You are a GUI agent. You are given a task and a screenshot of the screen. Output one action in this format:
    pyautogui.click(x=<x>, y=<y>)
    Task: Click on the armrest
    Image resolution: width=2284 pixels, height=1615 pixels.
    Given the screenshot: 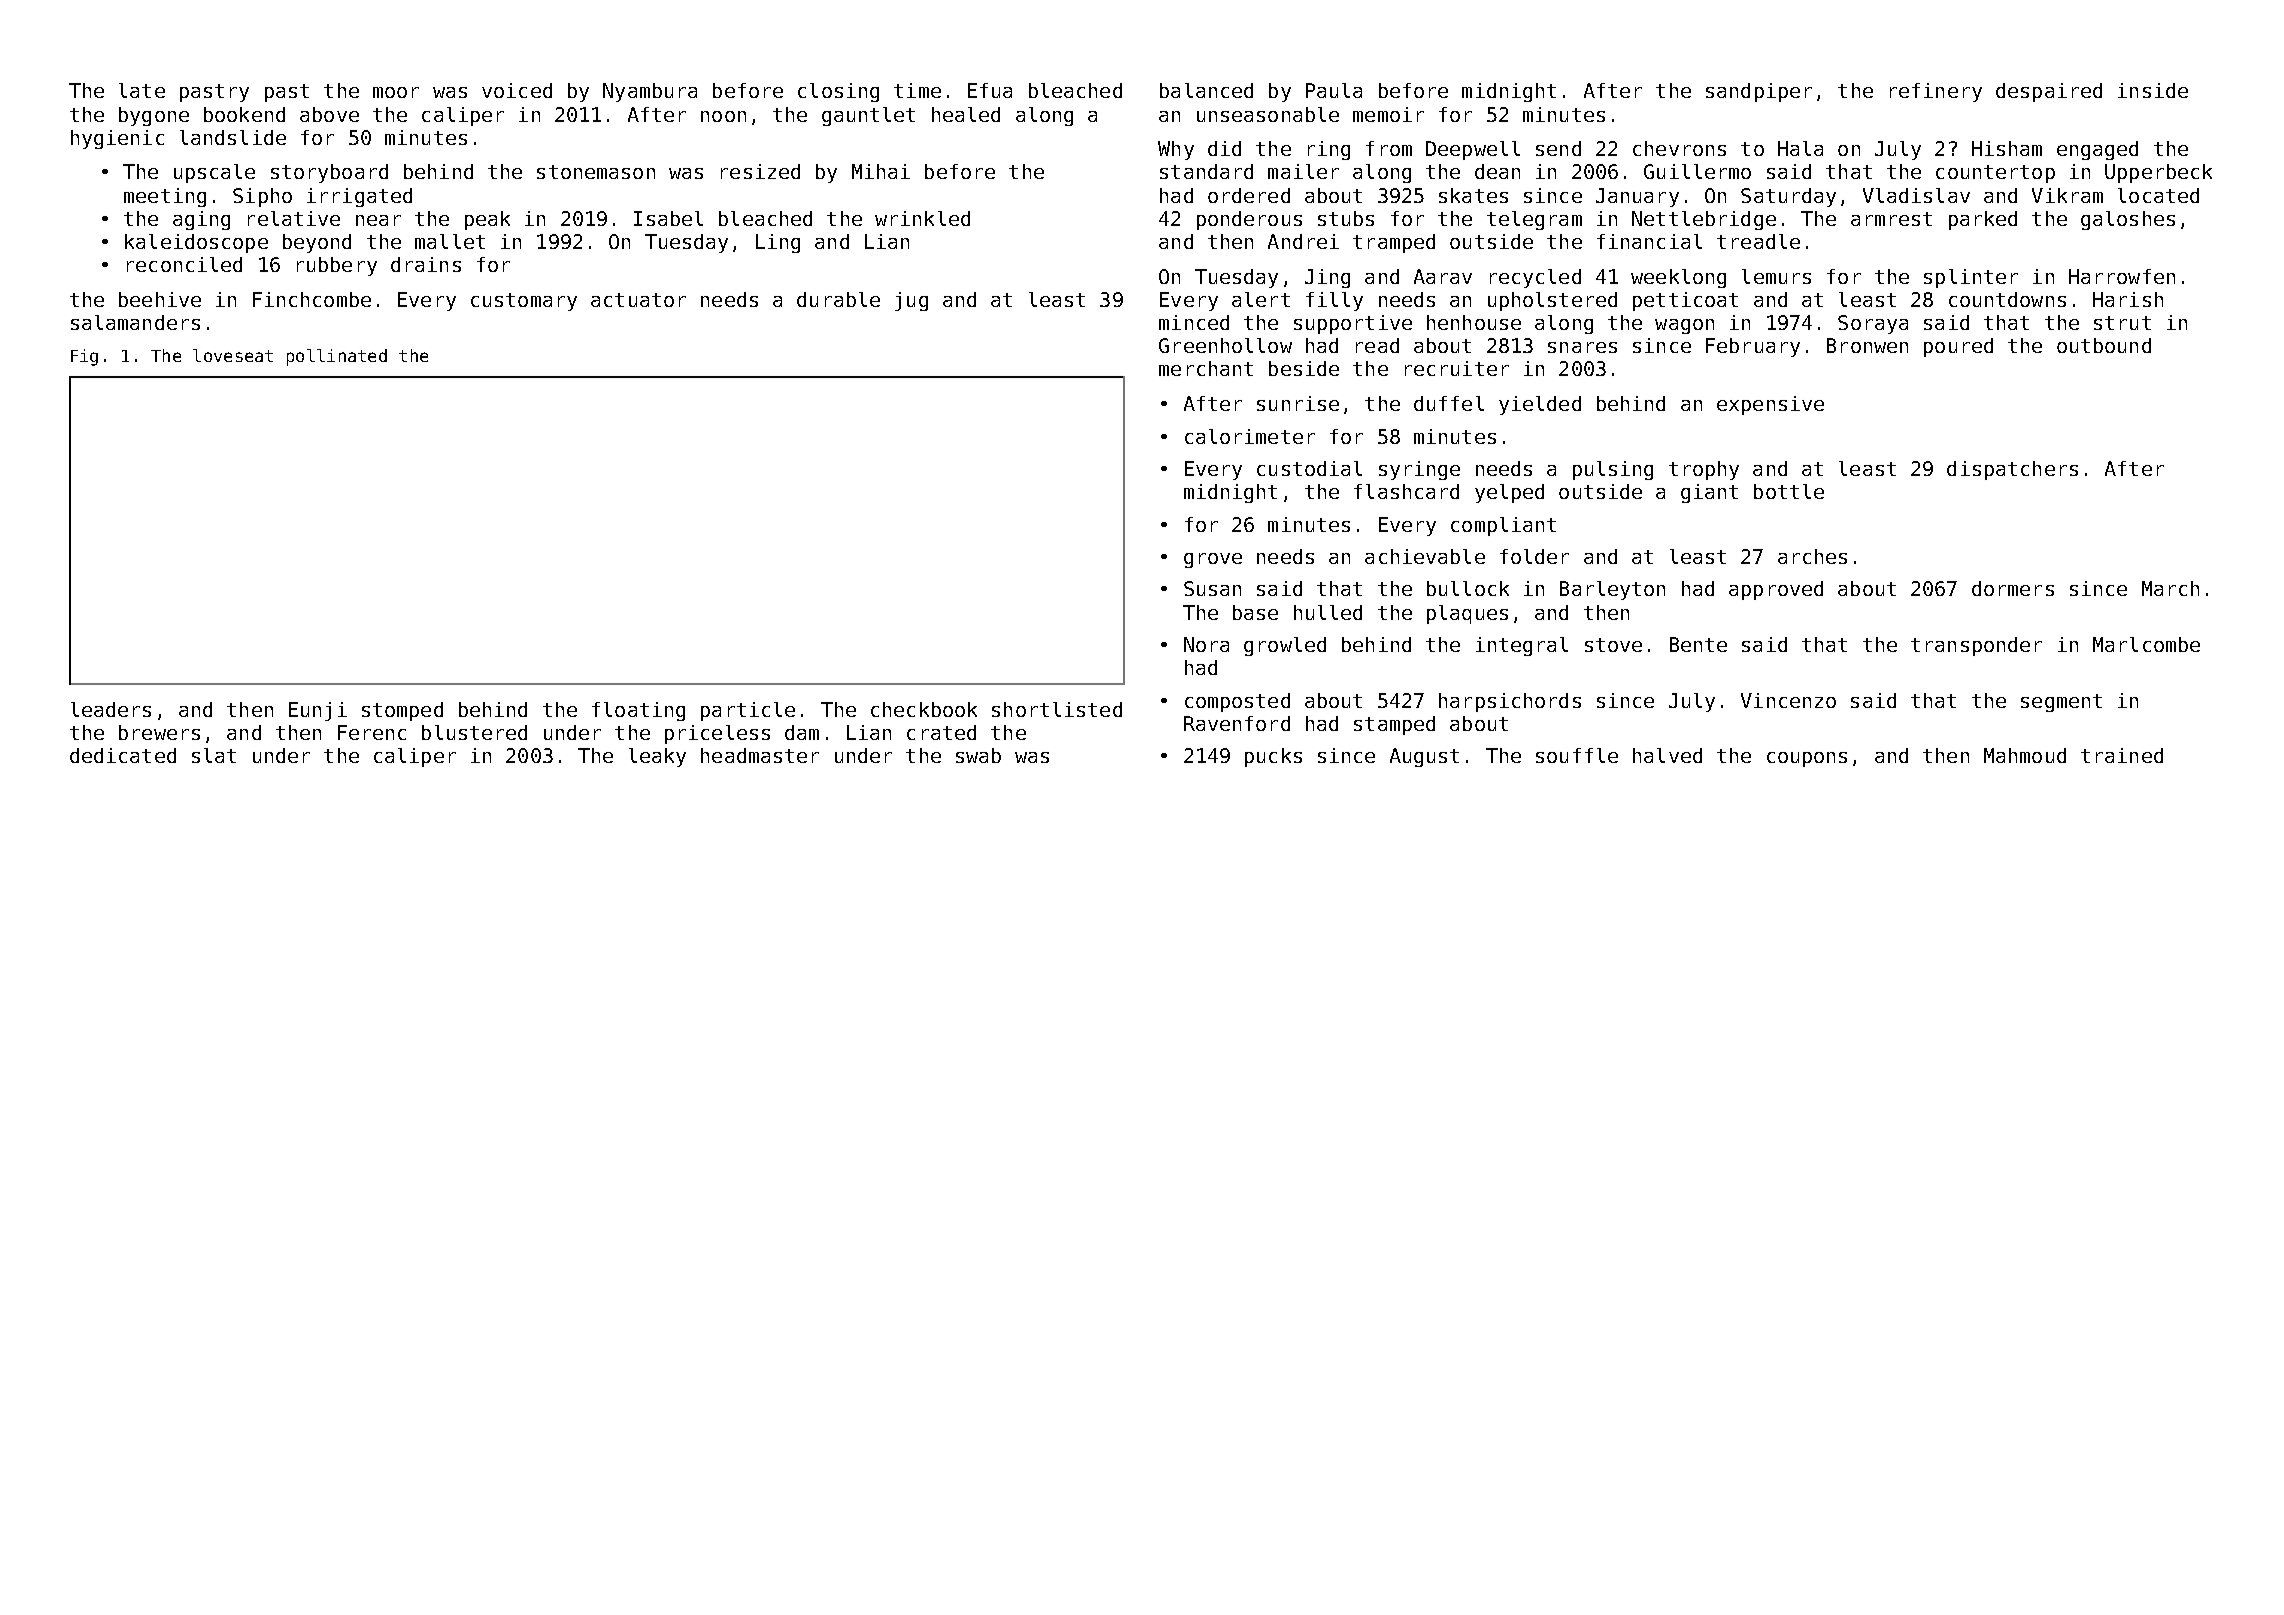 What is the action you would take?
    pyautogui.click(x=1891, y=219)
